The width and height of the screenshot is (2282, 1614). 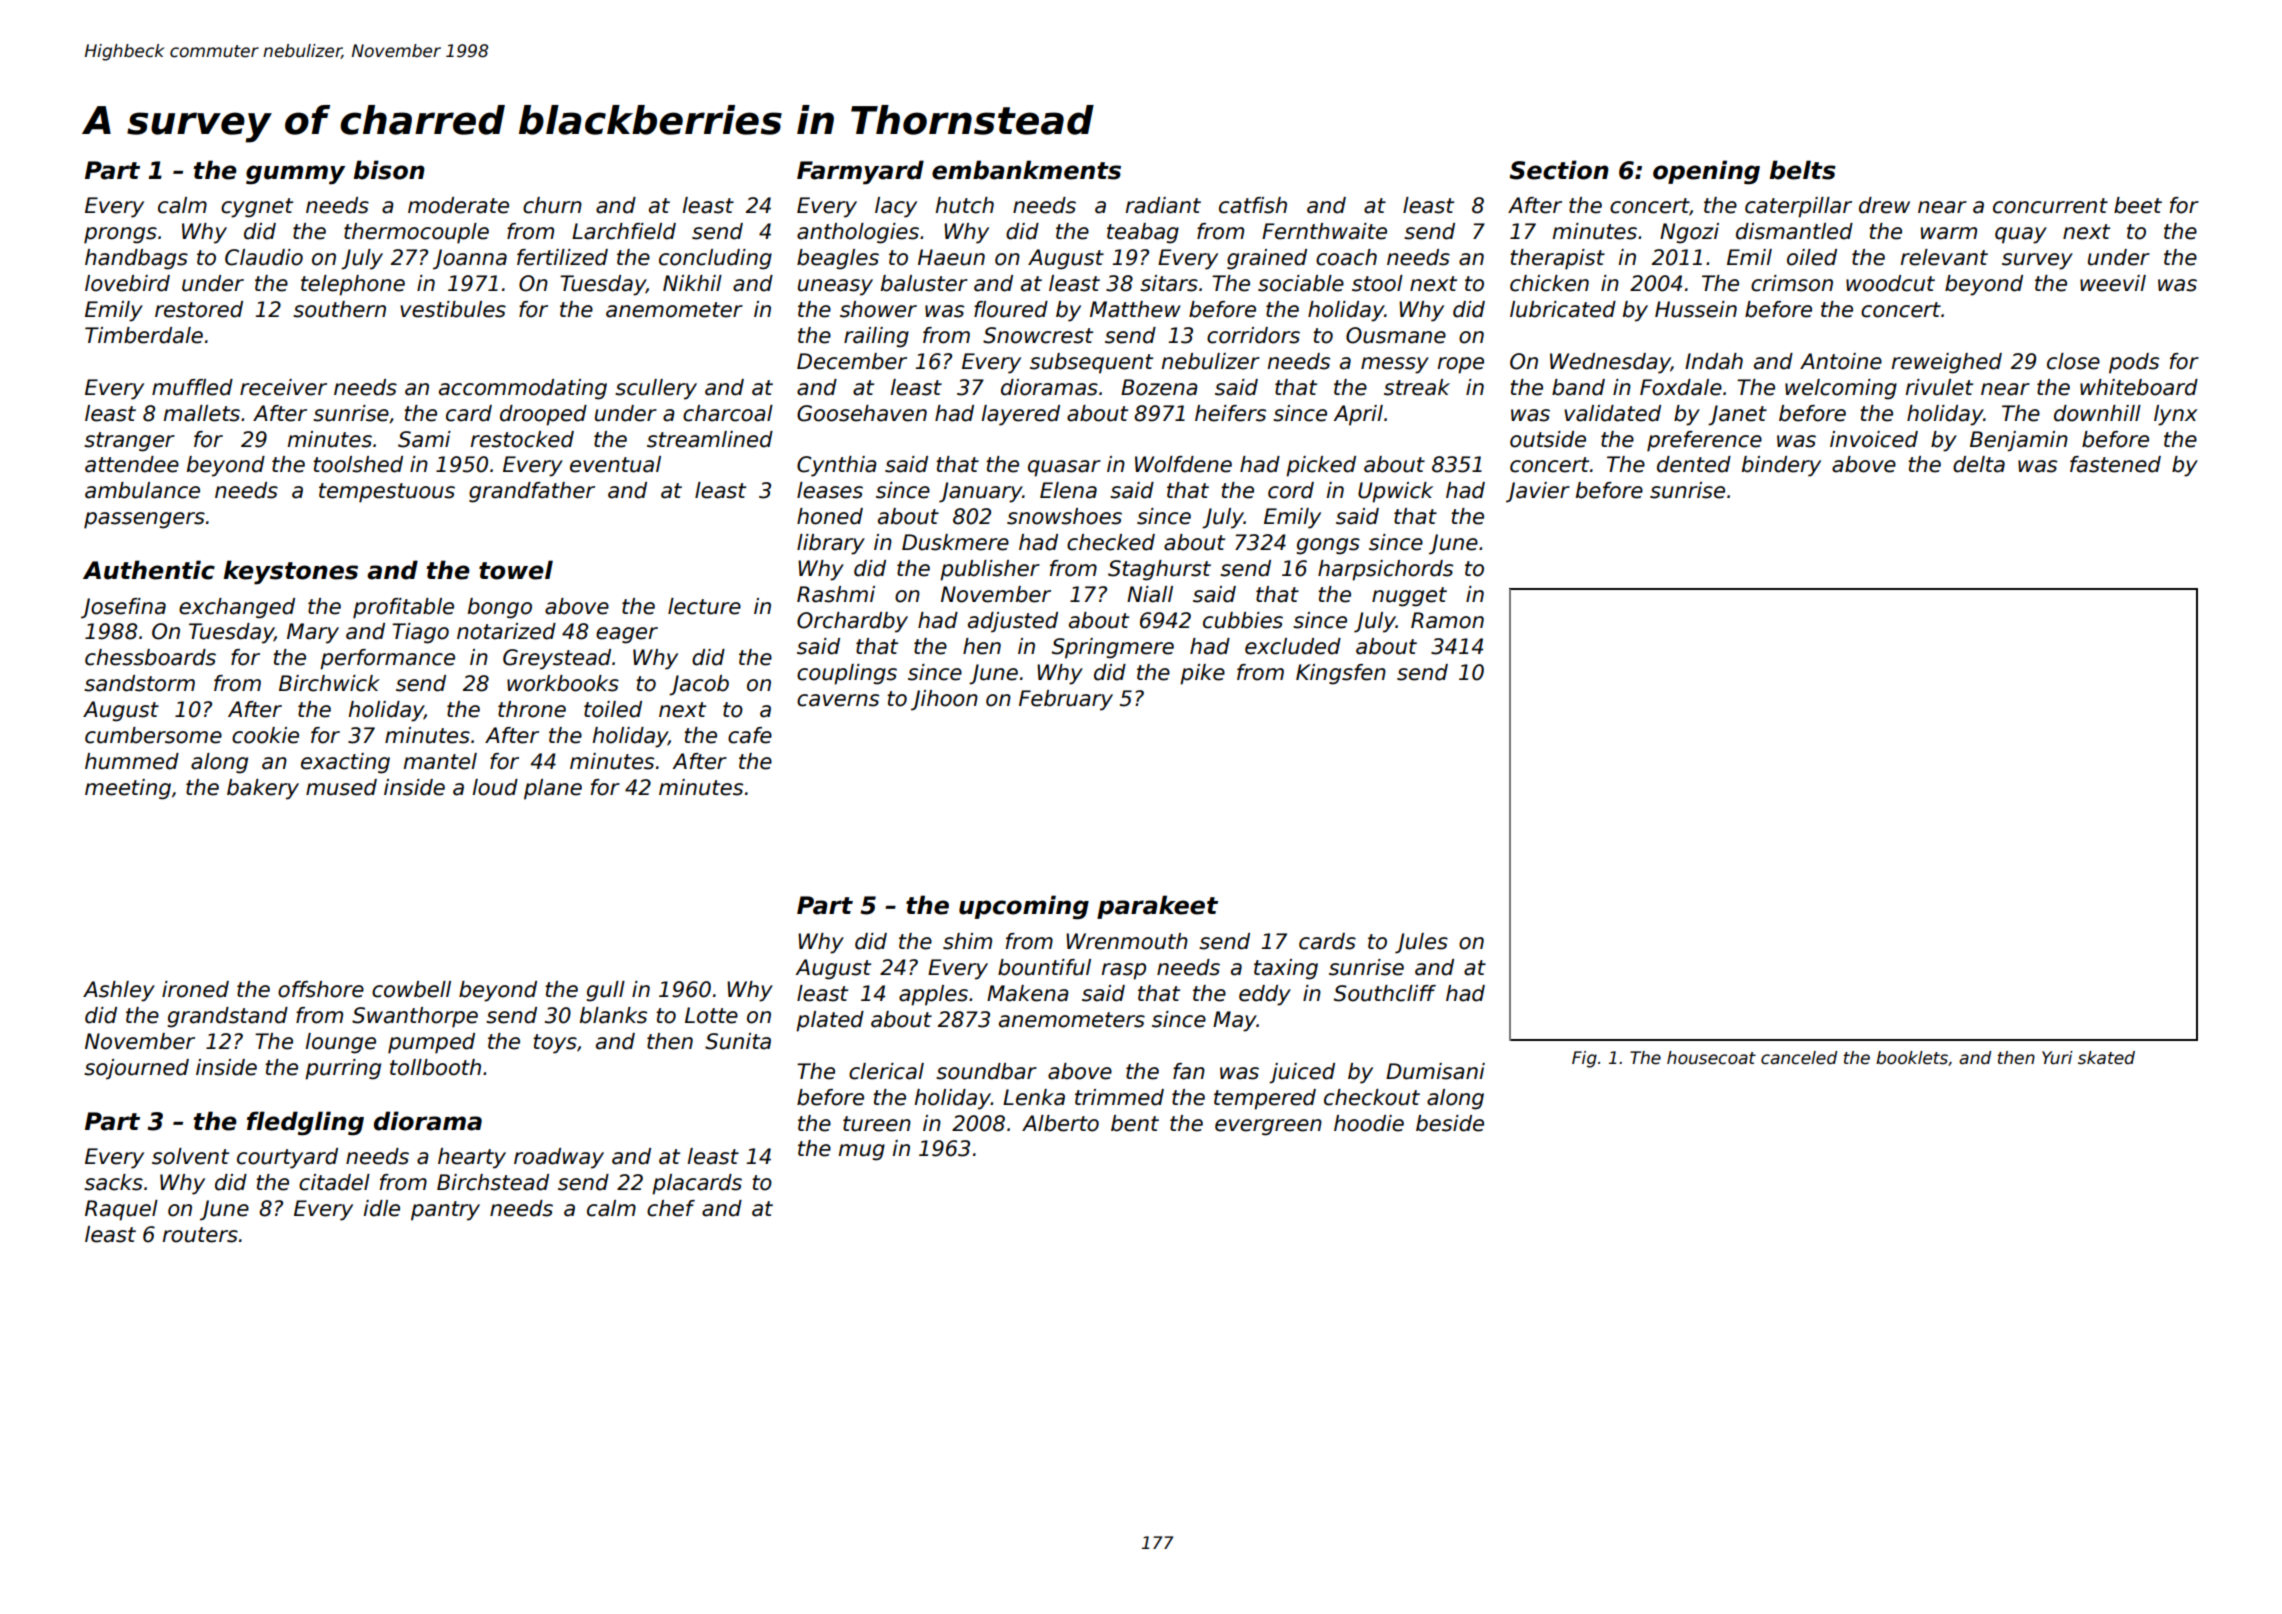 I want to click on gummy, so click(x=295, y=175).
